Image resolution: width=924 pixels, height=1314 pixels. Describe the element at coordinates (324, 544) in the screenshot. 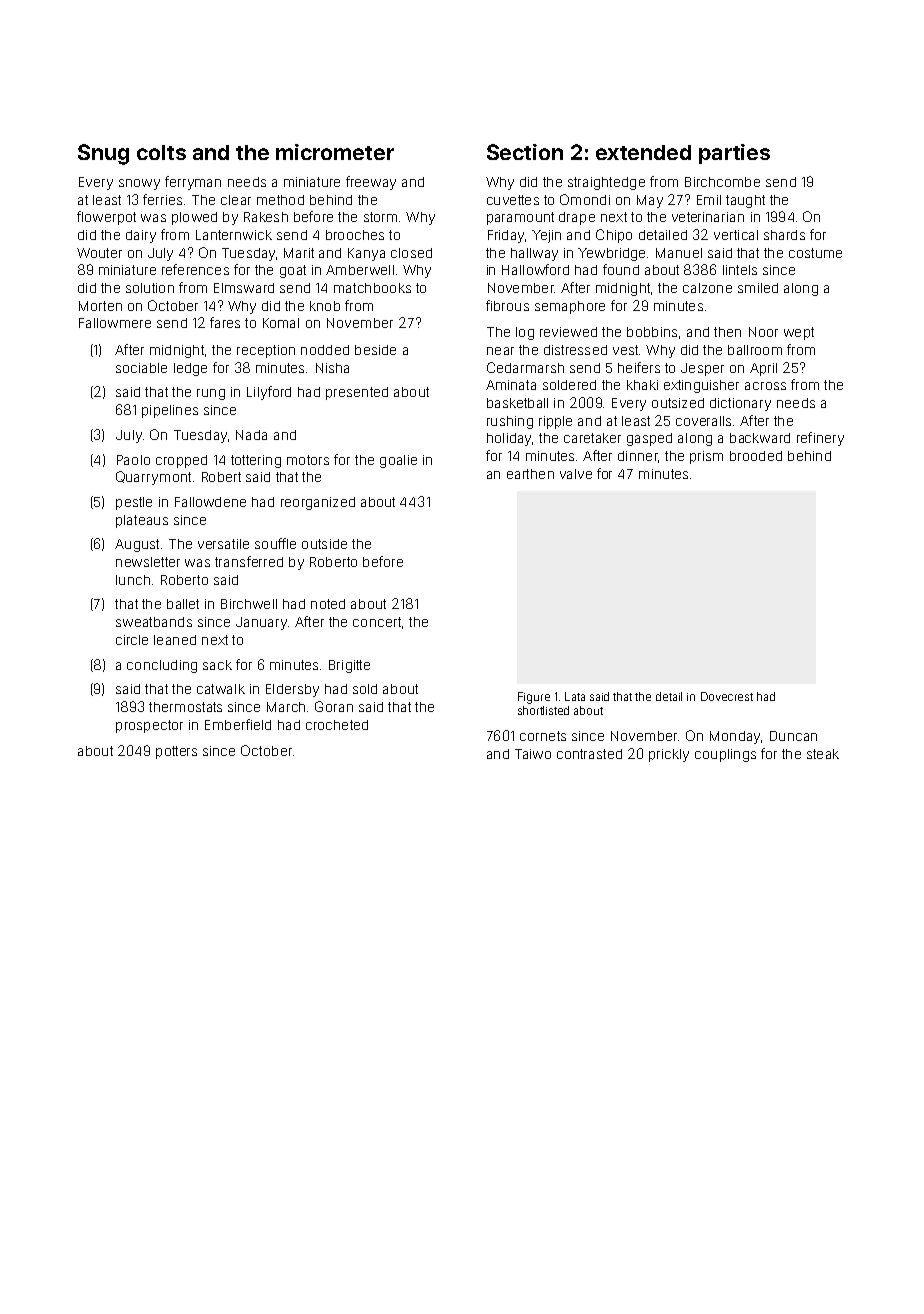

I see `outside` at that location.
